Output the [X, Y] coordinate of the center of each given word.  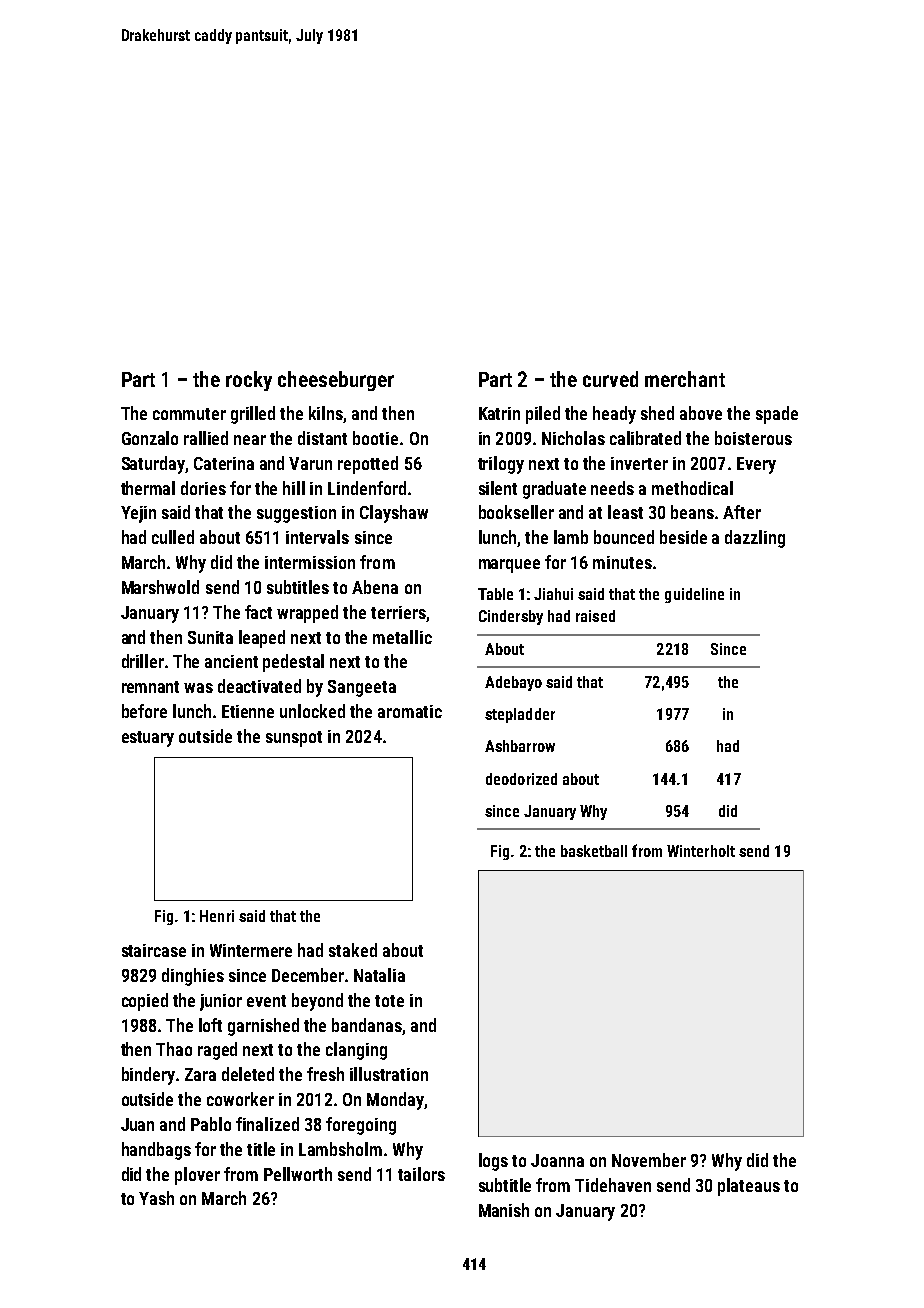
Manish [504, 1210]
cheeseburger [336, 381]
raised [595, 616]
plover [197, 1176]
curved [610, 379]
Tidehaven [613, 1185]
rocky [249, 381]
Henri [217, 916]
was [198, 688]
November [649, 1160]
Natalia [379, 975]
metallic [402, 637]
